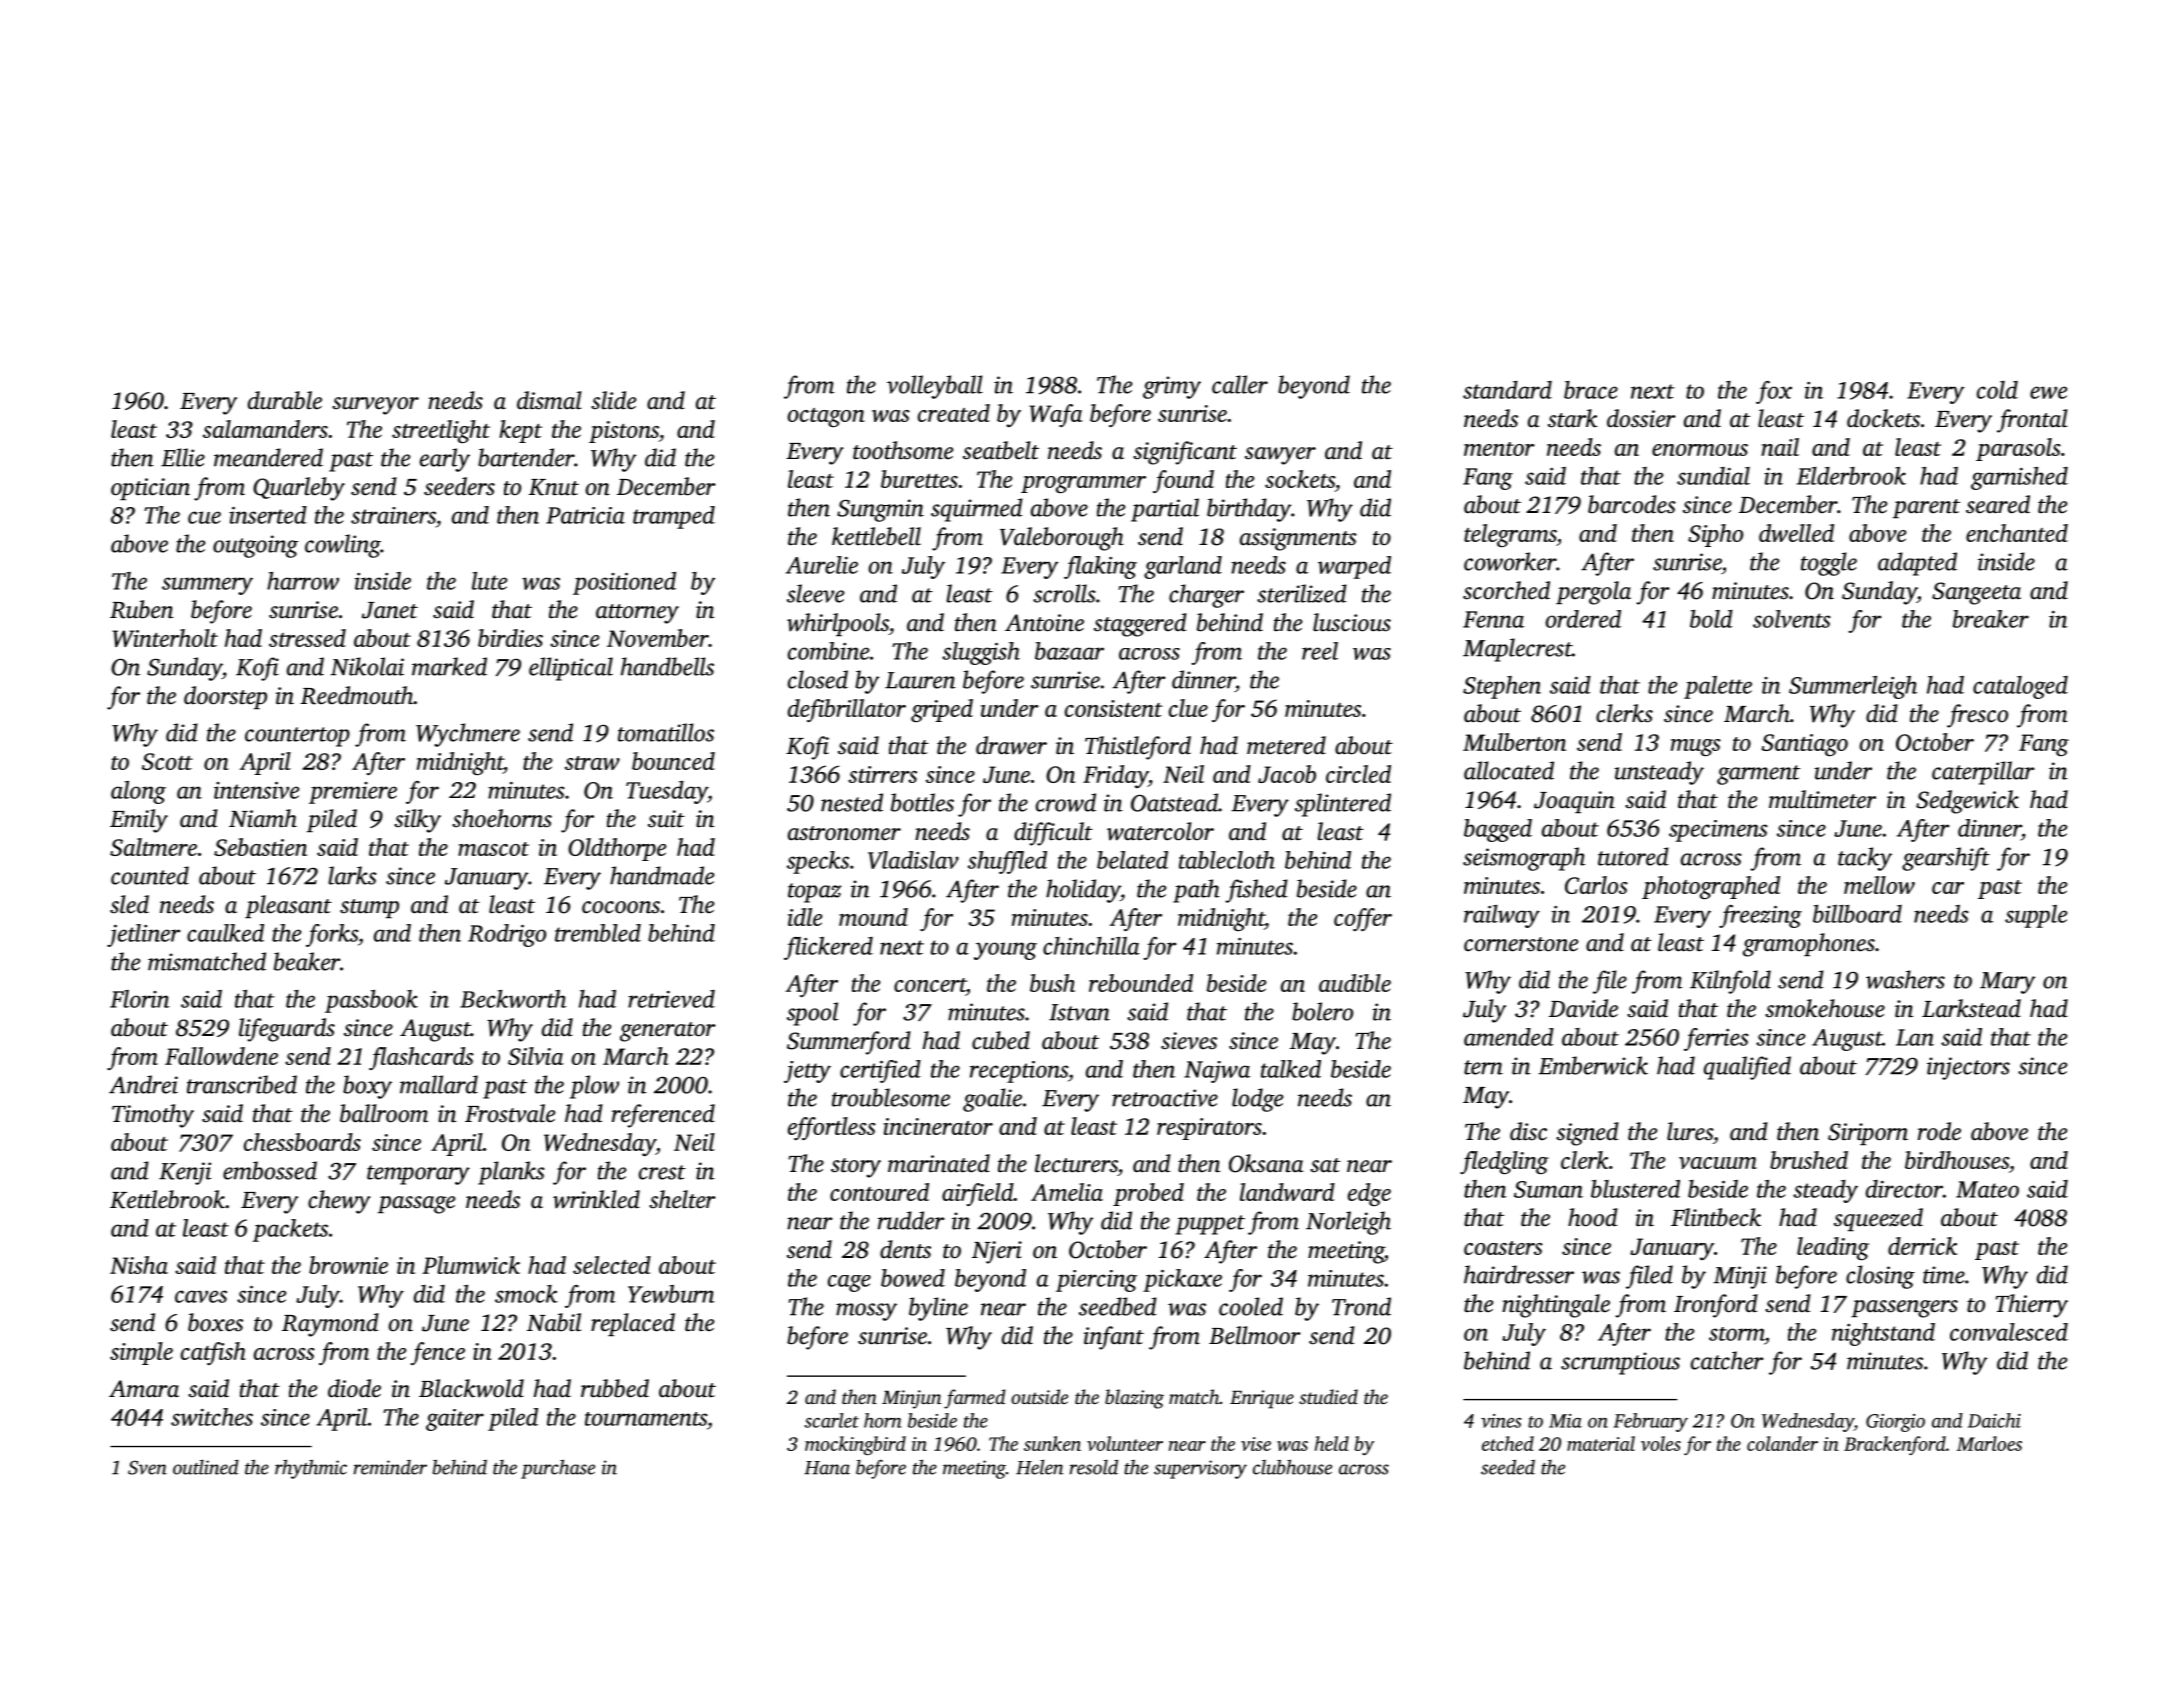 The image size is (2178, 1683). I want to click on cold, so click(1997, 390).
